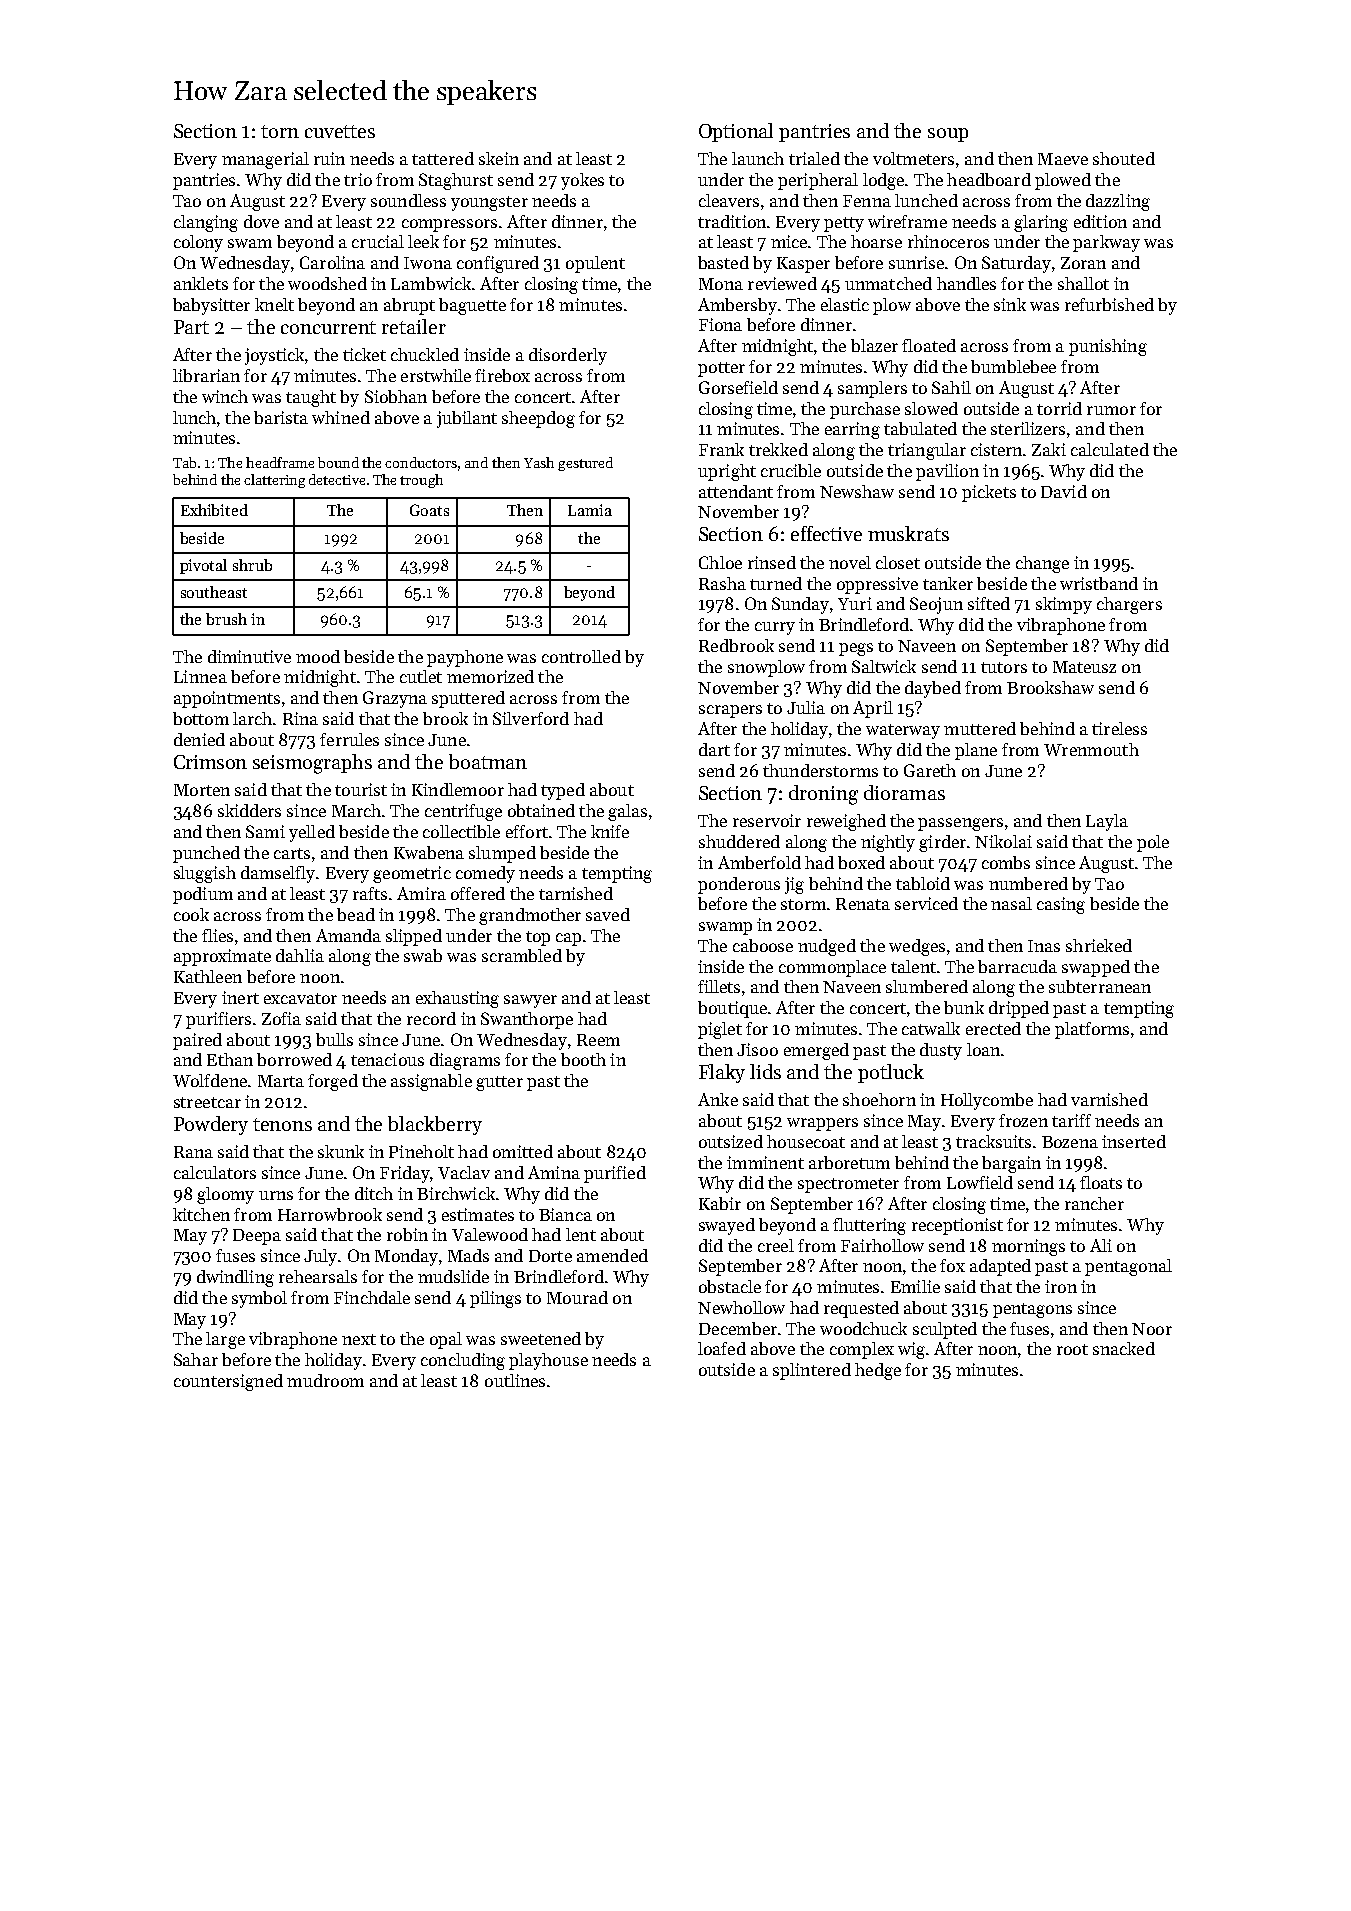 The width and height of the screenshot is (1351, 1911). Describe the element at coordinates (736, 491) in the screenshot. I see `attendant` at that location.
